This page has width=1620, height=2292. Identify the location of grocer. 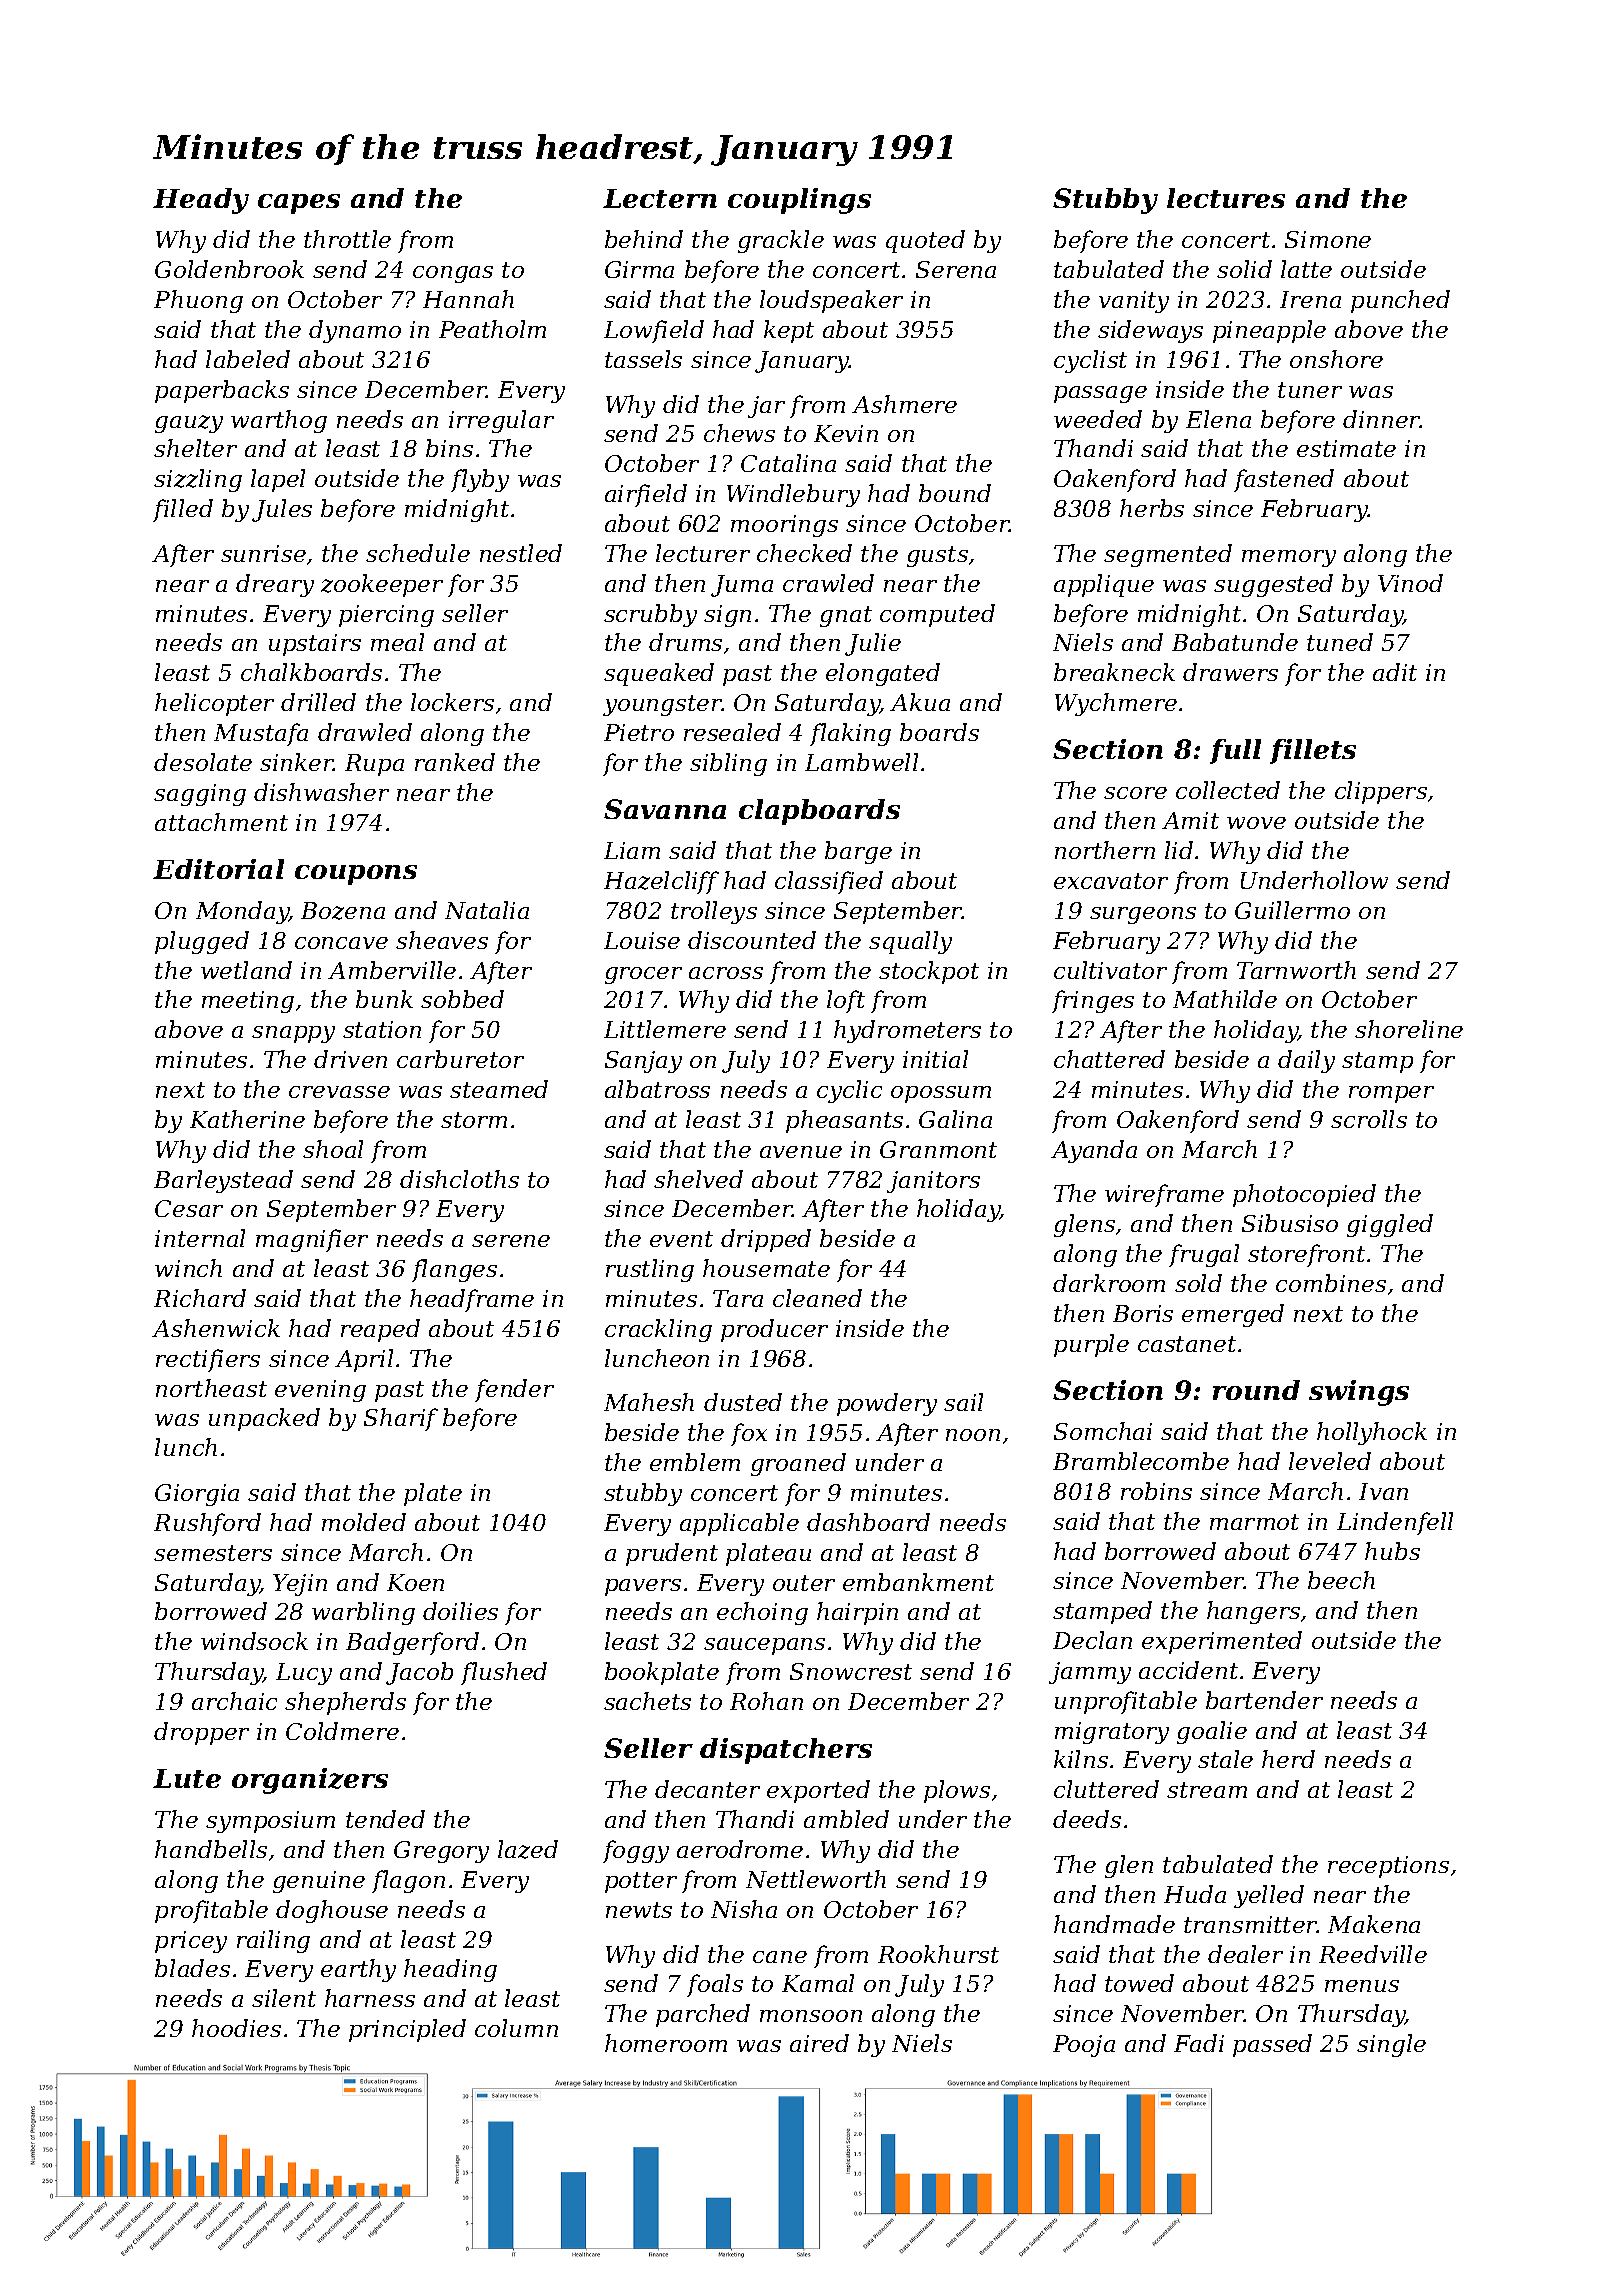
(643, 975).
